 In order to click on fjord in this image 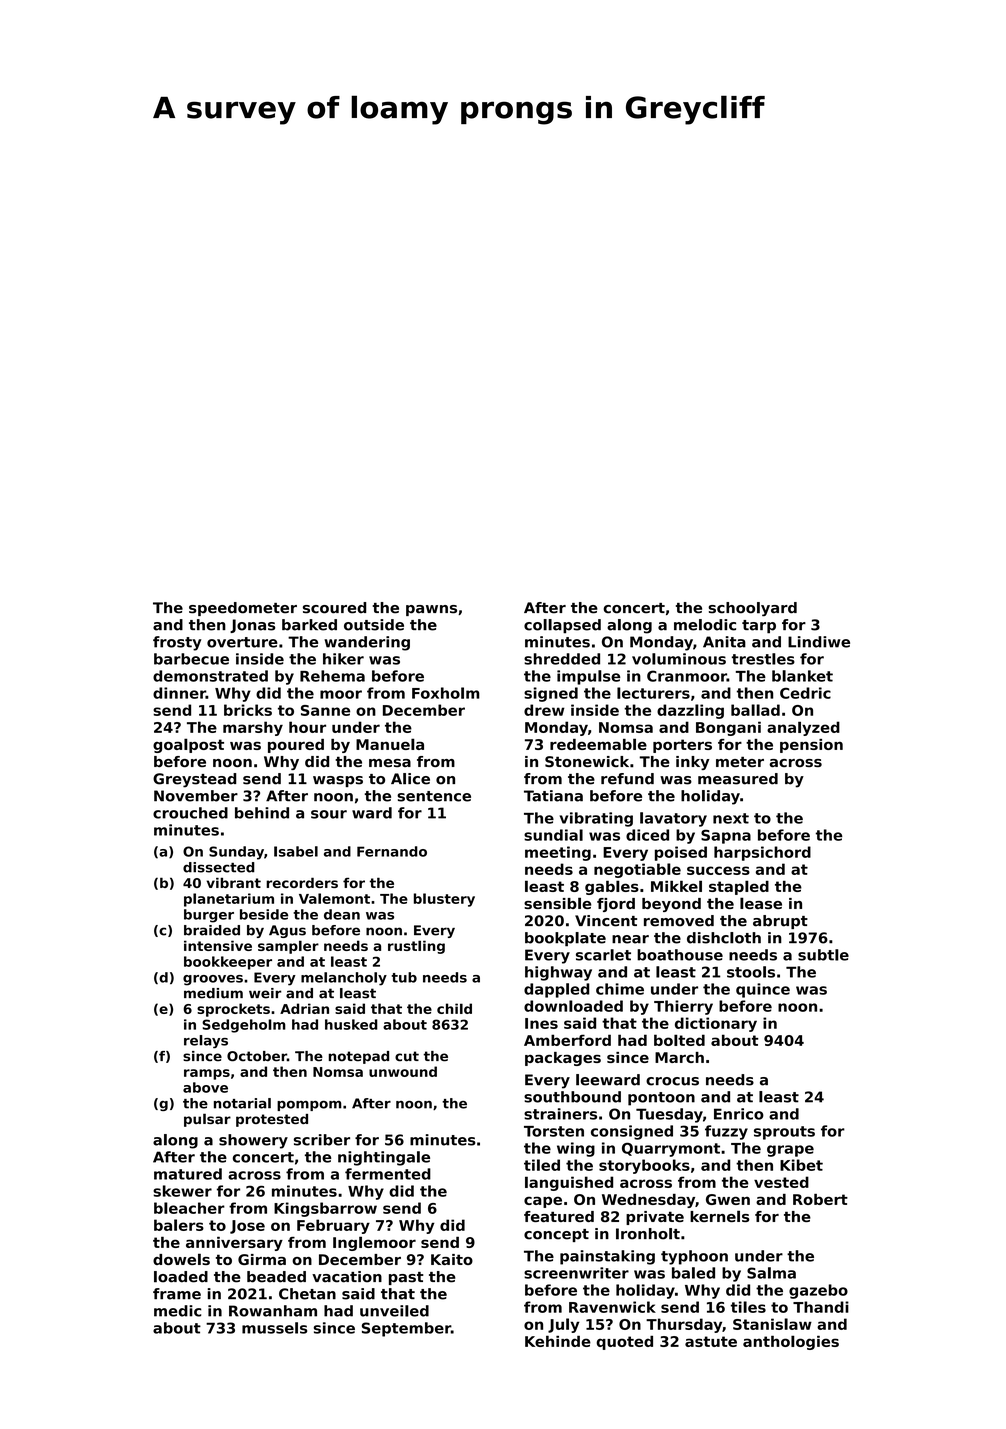, I will do `click(616, 905)`.
